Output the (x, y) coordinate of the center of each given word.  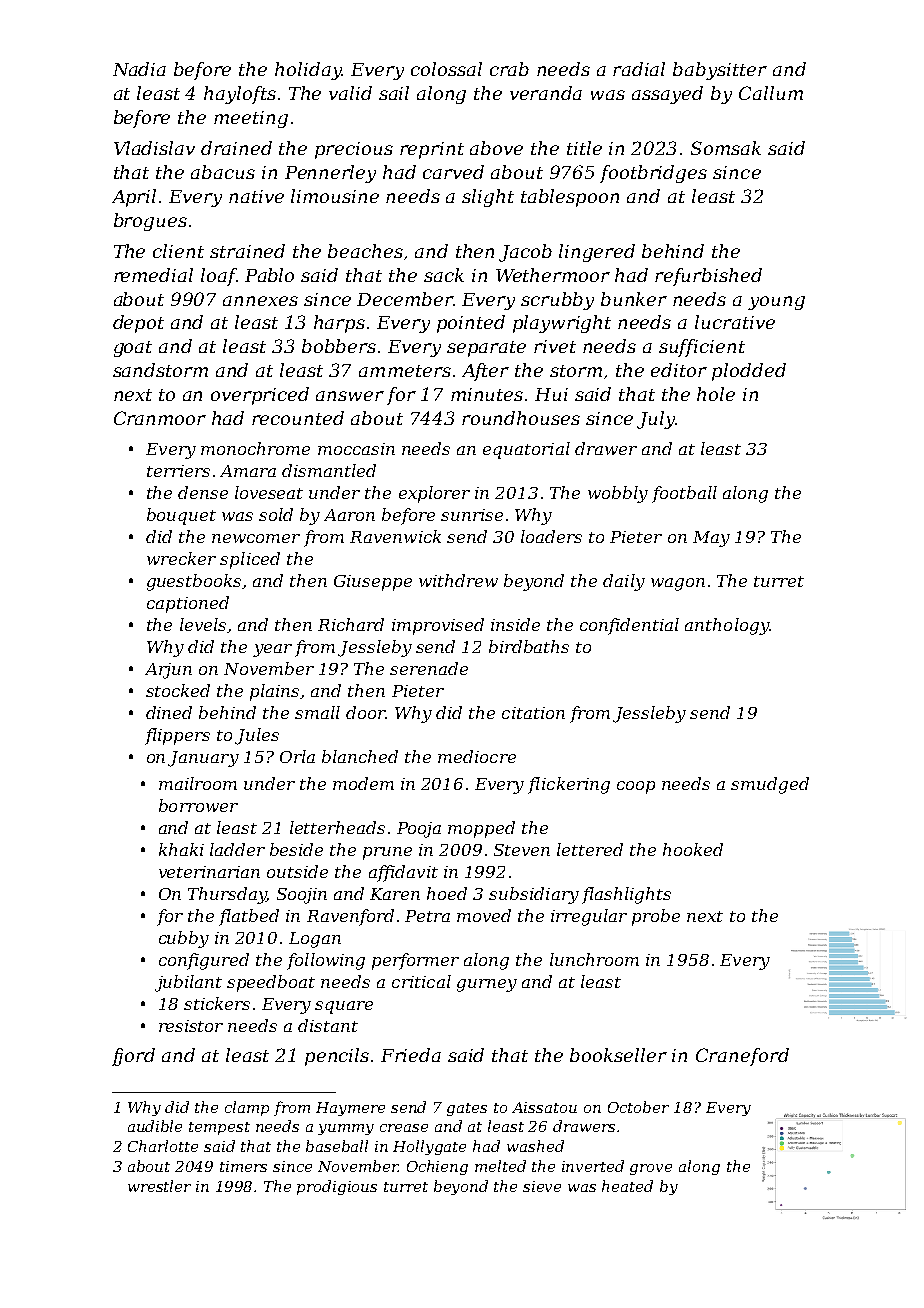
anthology (727, 626)
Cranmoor (160, 418)
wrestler (159, 1186)
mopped (481, 829)
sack (444, 275)
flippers (177, 736)
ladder (237, 849)
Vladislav (154, 148)
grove (651, 1169)
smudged (770, 785)
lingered (597, 253)
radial (639, 69)
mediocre (477, 756)
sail (394, 93)
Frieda (411, 1055)
